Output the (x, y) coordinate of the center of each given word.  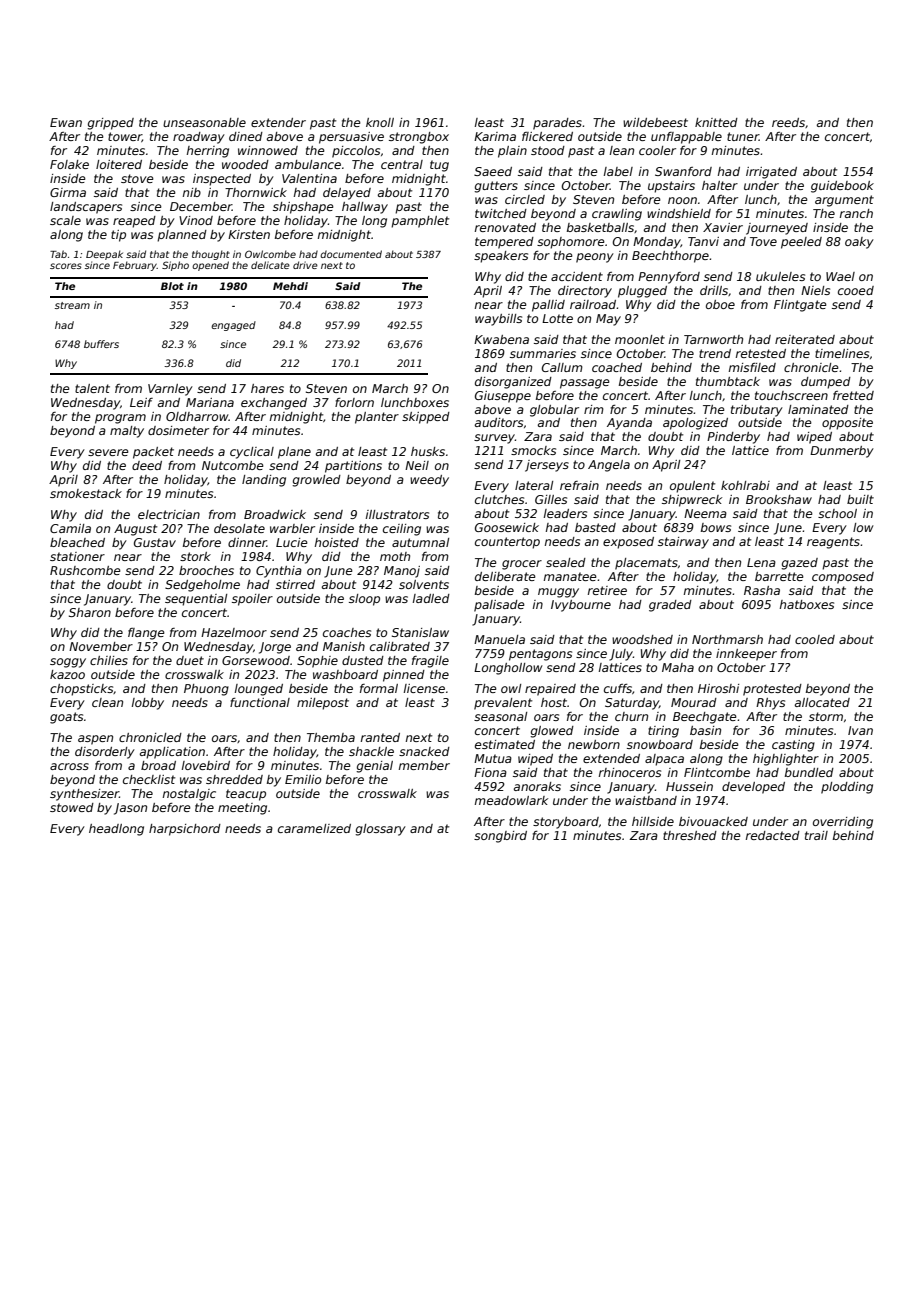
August (135, 530)
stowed (72, 807)
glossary (380, 830)
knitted (716, 122)
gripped (110, 124)
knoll (380, 122)
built (860, 499)
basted (595, 527)
